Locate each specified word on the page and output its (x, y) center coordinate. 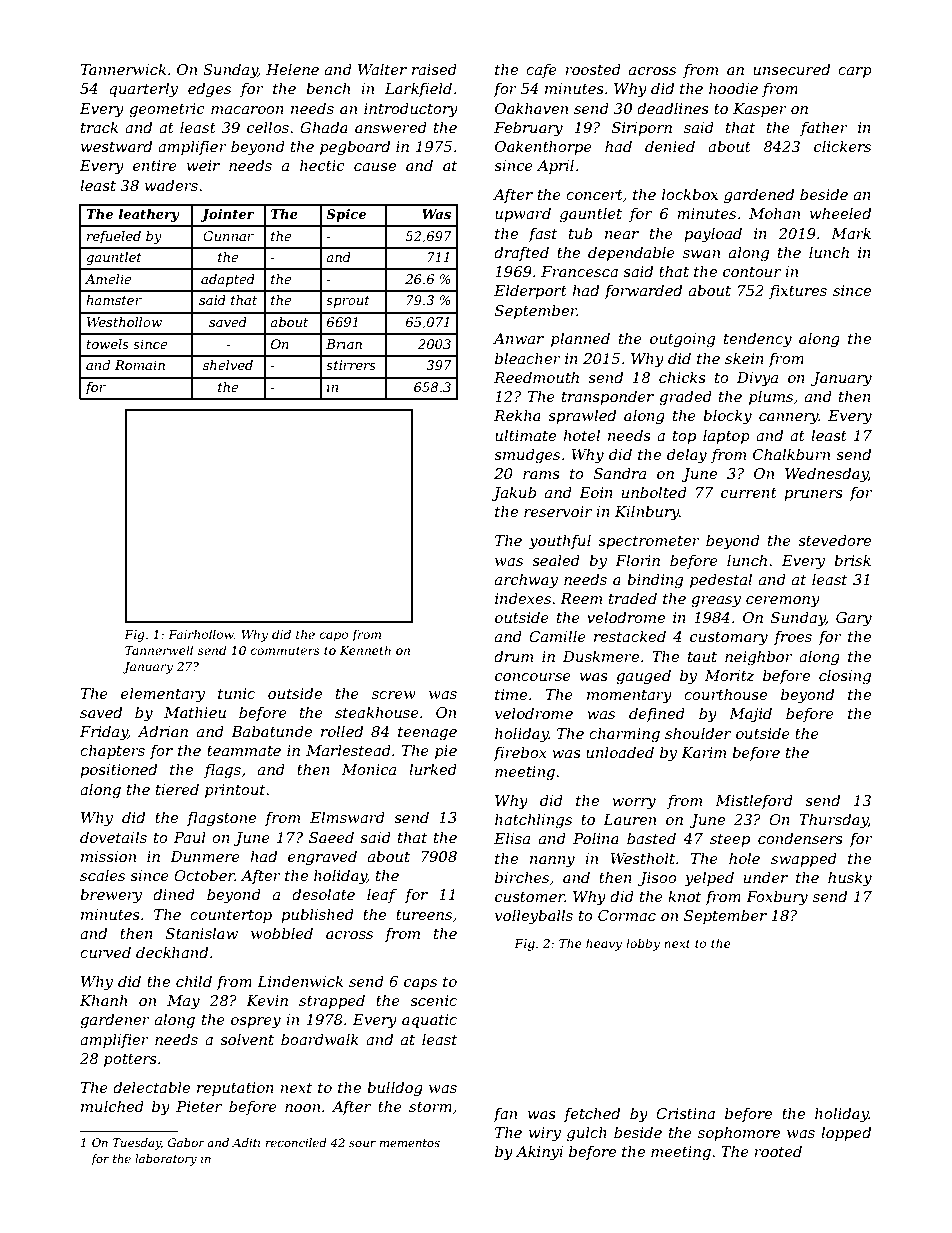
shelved (228, 365)
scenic (433, 1000)
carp (855, 72)
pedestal (721, 580)
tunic (236, 693)
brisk (852, 560)
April (555, 166)
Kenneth (365, 650)
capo (334, 637)
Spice (346, 215)
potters (130, 1060)
